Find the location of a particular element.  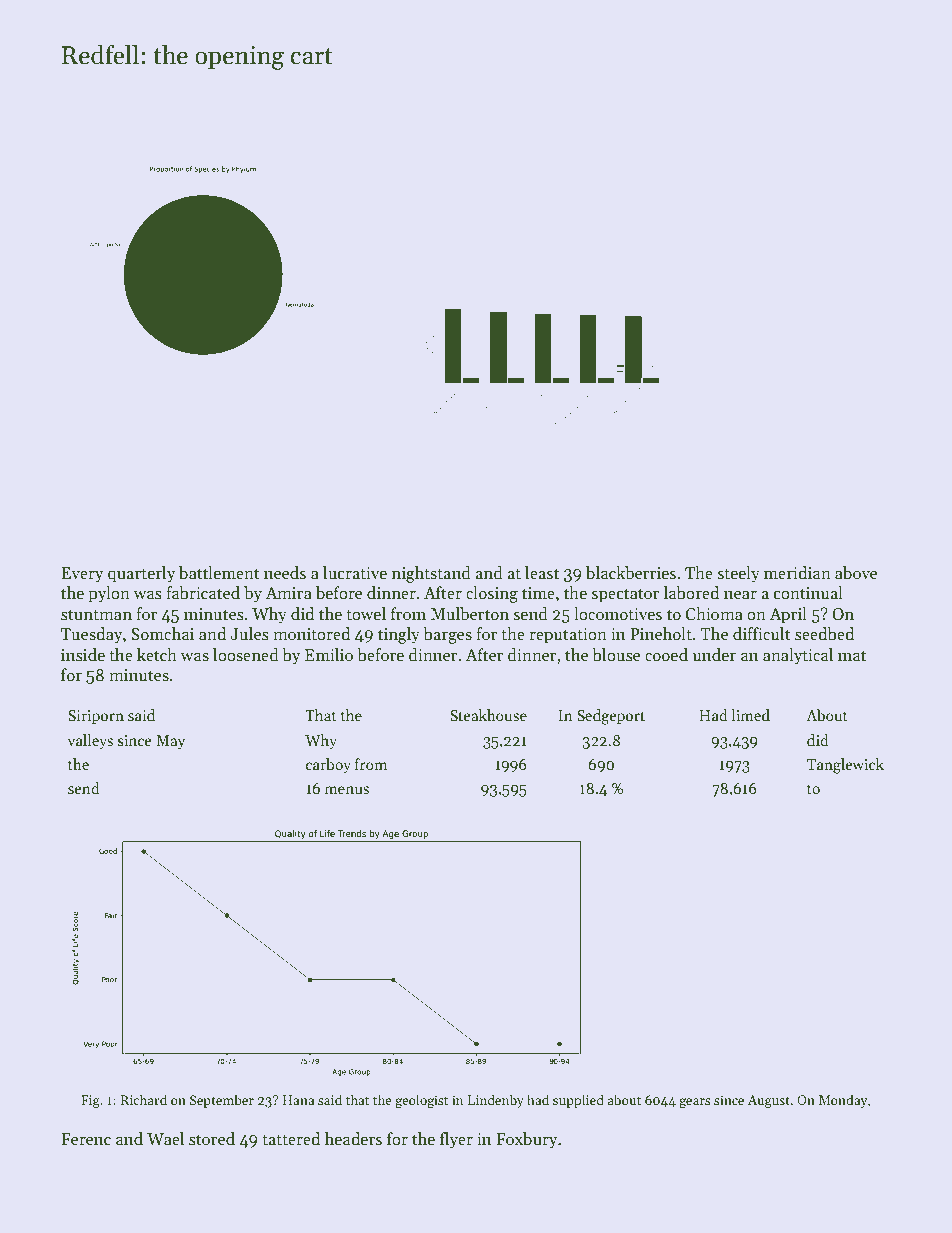

towel is located at coordinates (366, 614).
